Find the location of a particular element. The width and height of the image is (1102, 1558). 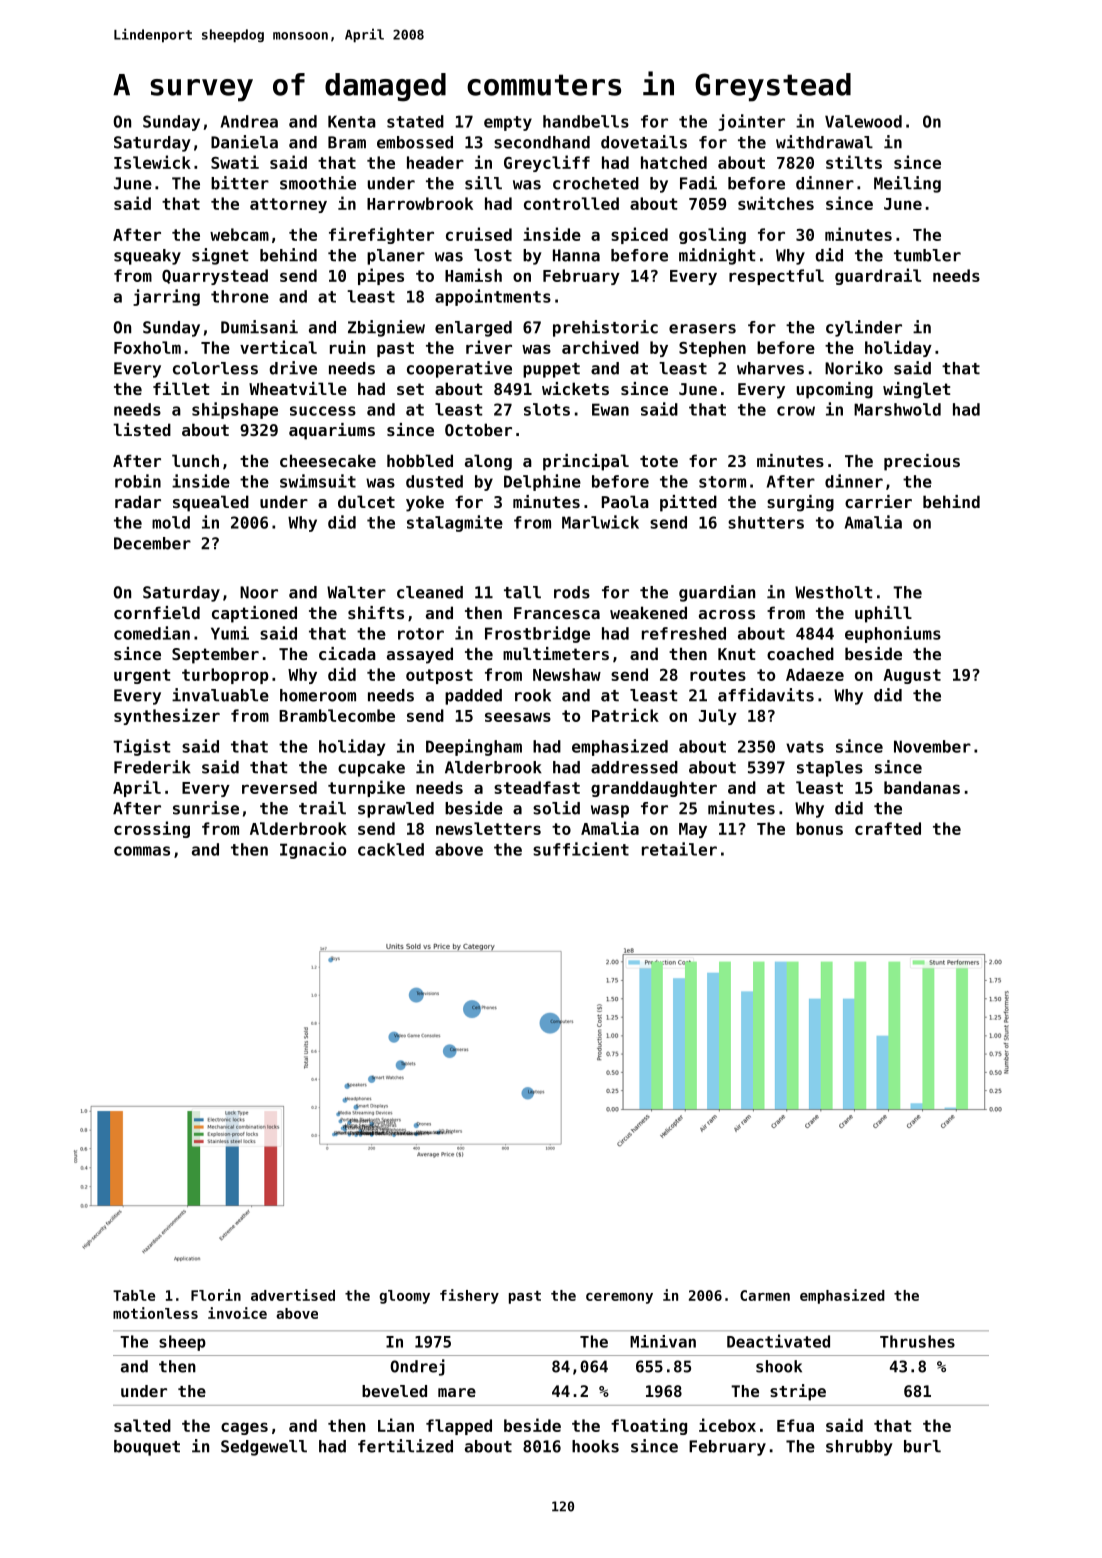

tumbler is located at coordinates (927, 255).
